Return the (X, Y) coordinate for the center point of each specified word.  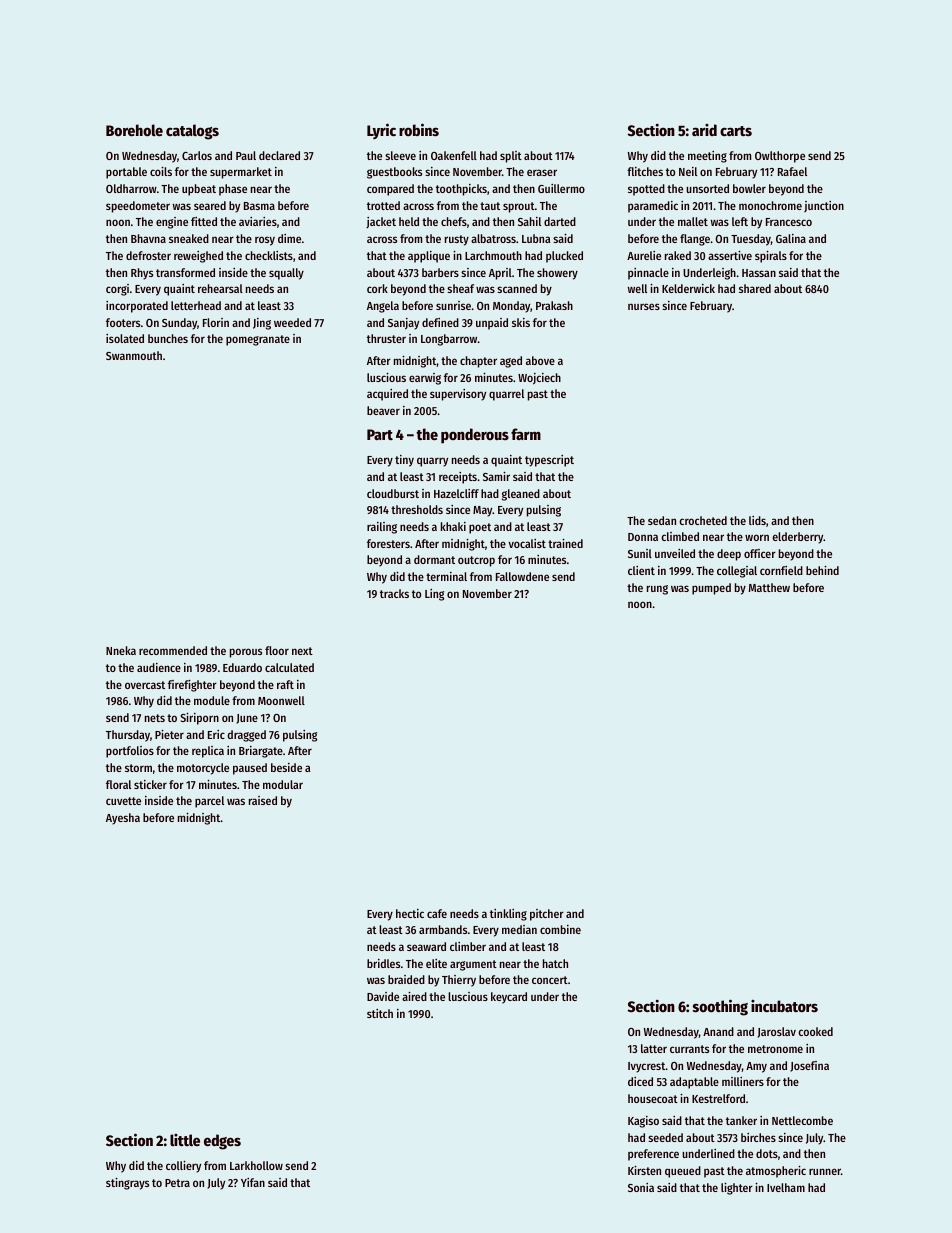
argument (473, 965)
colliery (183, 1167)
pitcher (547, 915)
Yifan (253, 1182)
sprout (519, 207)
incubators (784, 1006)
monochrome (770, 205)
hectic (410, 913)
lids (757, 520)
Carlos (197, 155)
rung (657, 590)
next (302, 651)
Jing (262, 324)
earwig (425, 379)
